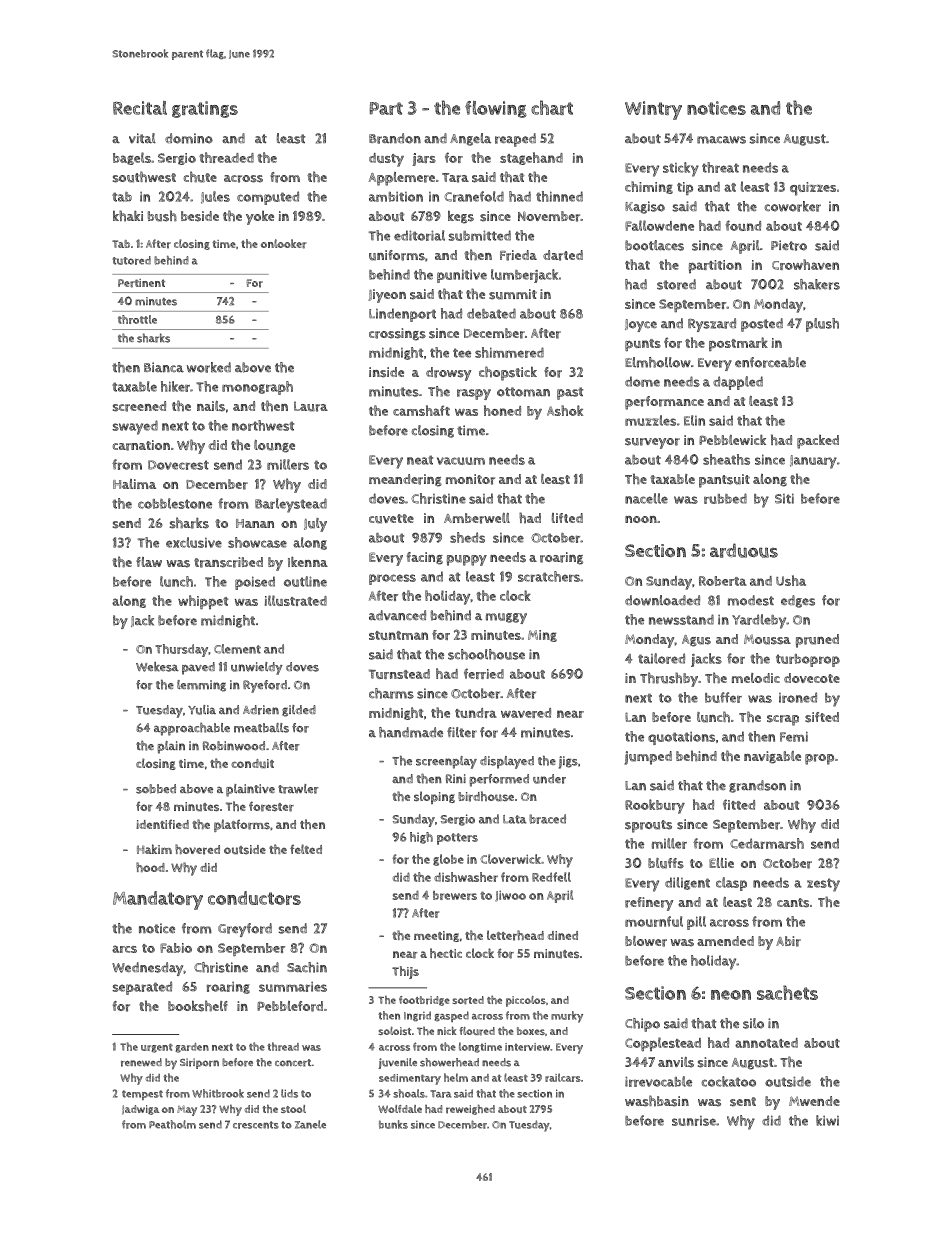 The height and width of the screenshot is (1233, 952). What do you see at coordinates (552, 107) in the screenshot?
I see `chart` at bounding box center [552, 107].
